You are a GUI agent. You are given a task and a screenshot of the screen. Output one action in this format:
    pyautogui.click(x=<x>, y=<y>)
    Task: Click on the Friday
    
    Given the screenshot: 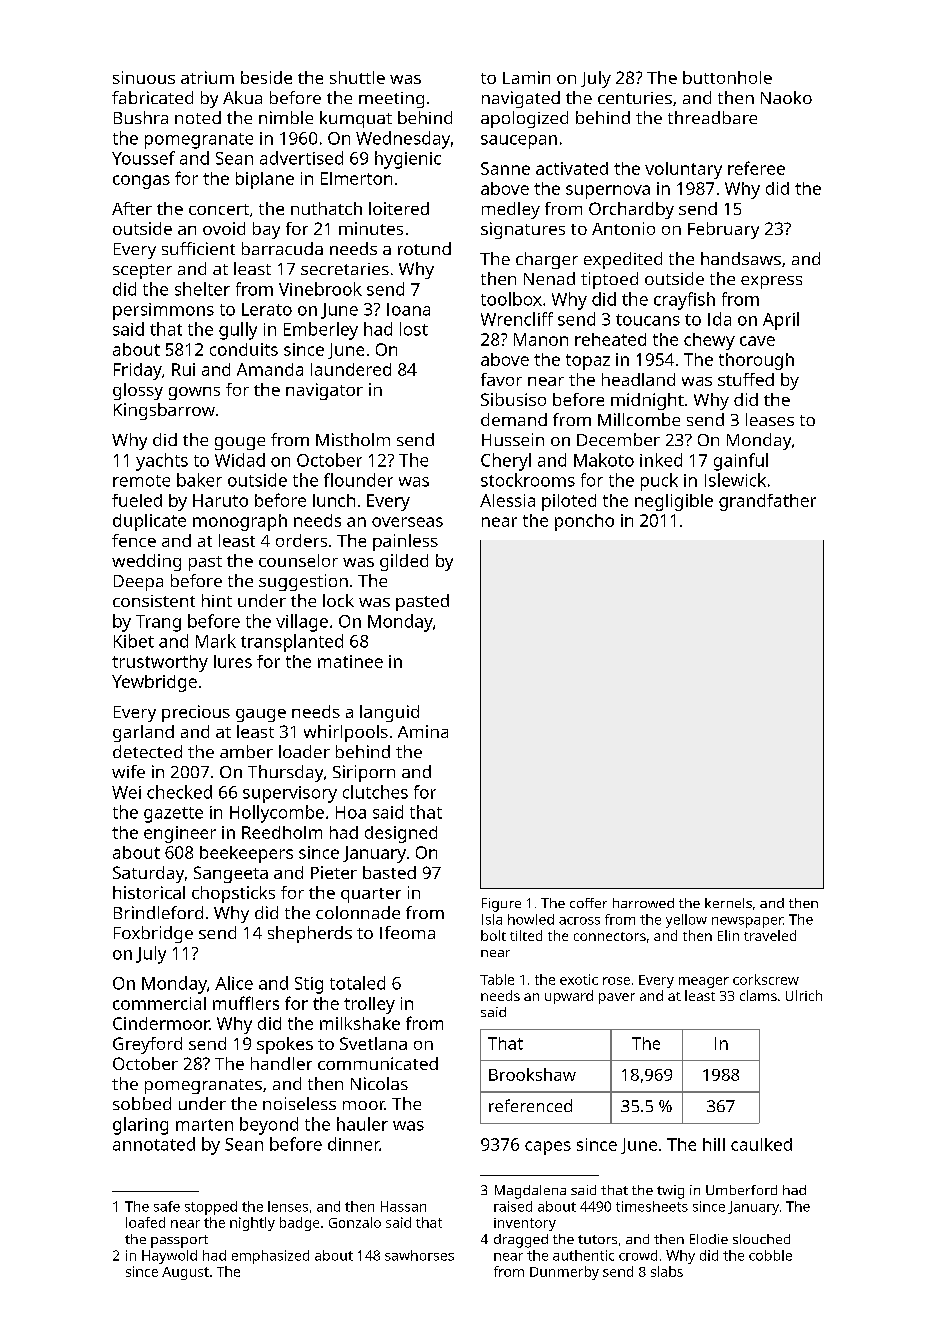 What is the action you would take?
    pyautogui.click(x=138, y=371)
